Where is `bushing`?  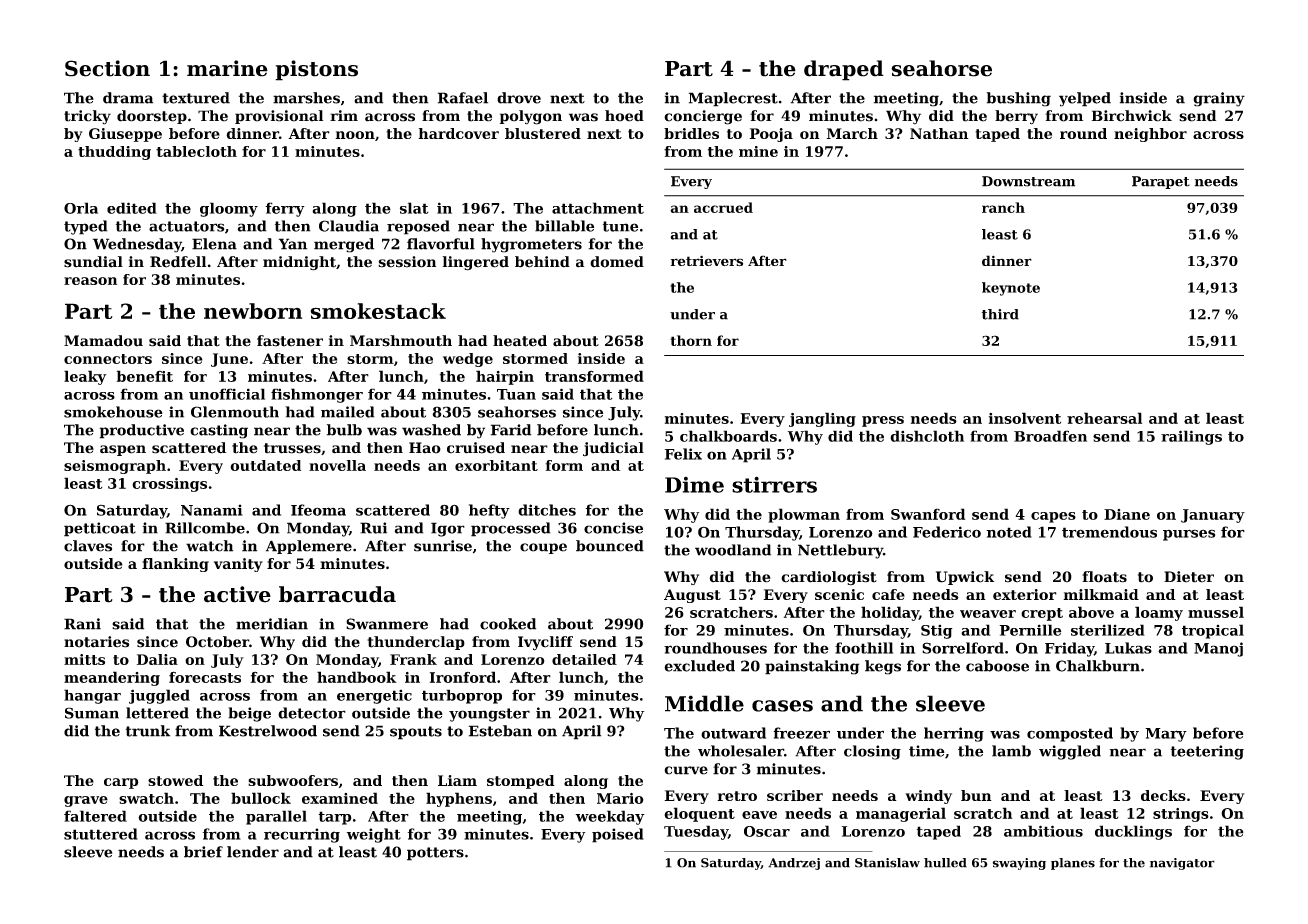
bushing is located at coordinates (1019, 99).
